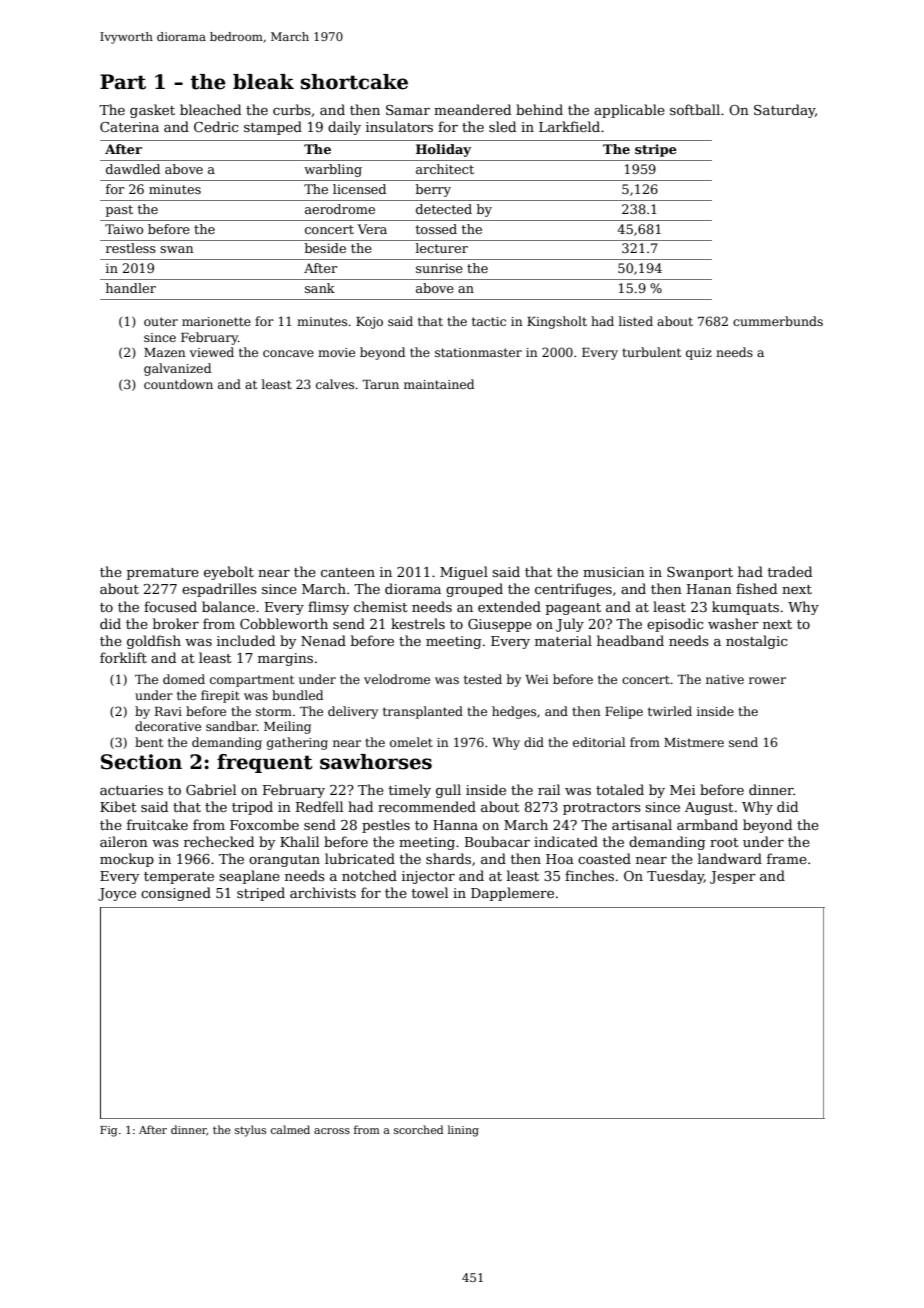  Describe the element at coordinates (636, 321) in the page. I see `listed` at that location.
